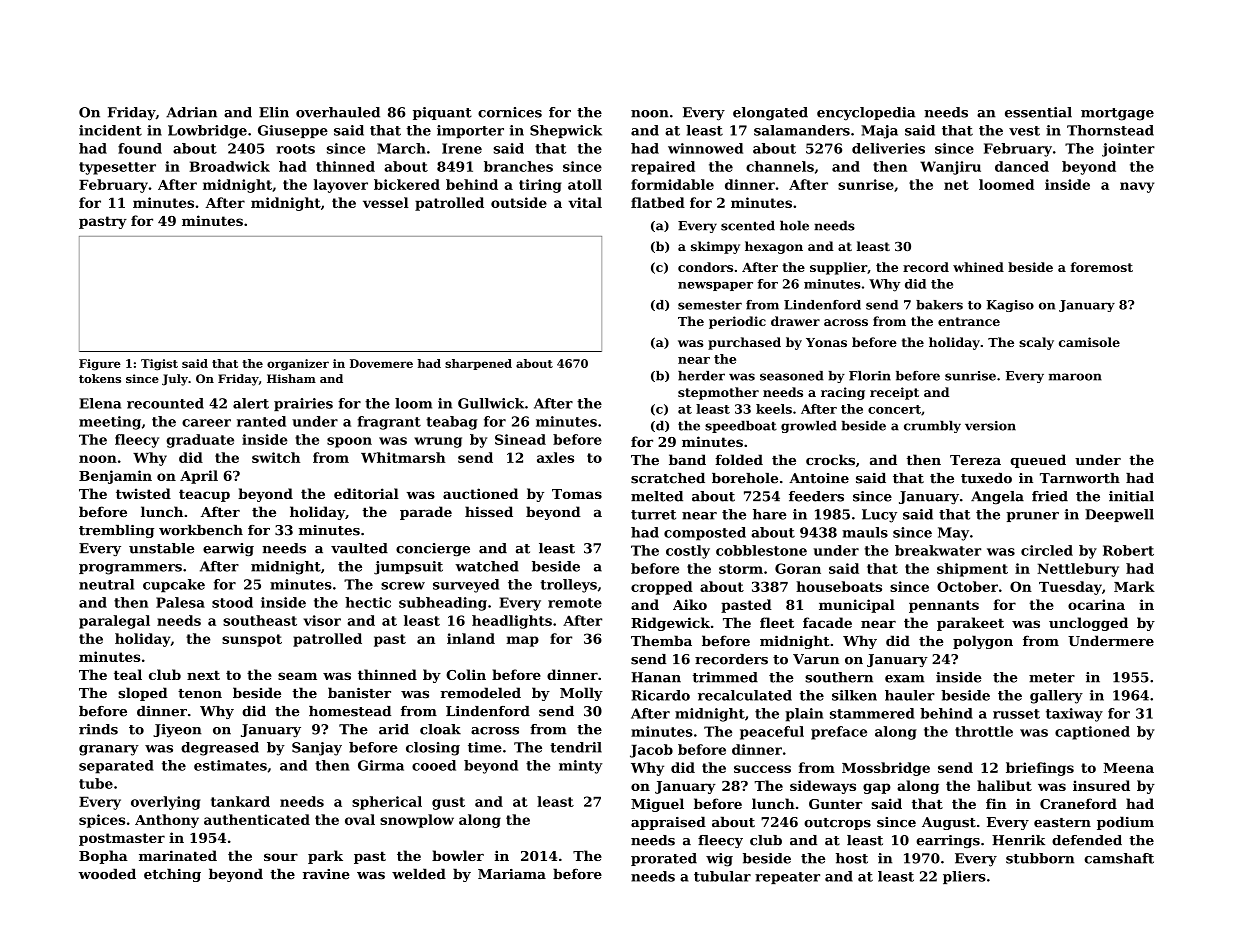 This screenshot has width=1233, height=952. What do you see at coordinates (419, 874) in the screenshot?
I see `welded` at bounding box center [419, 874].
